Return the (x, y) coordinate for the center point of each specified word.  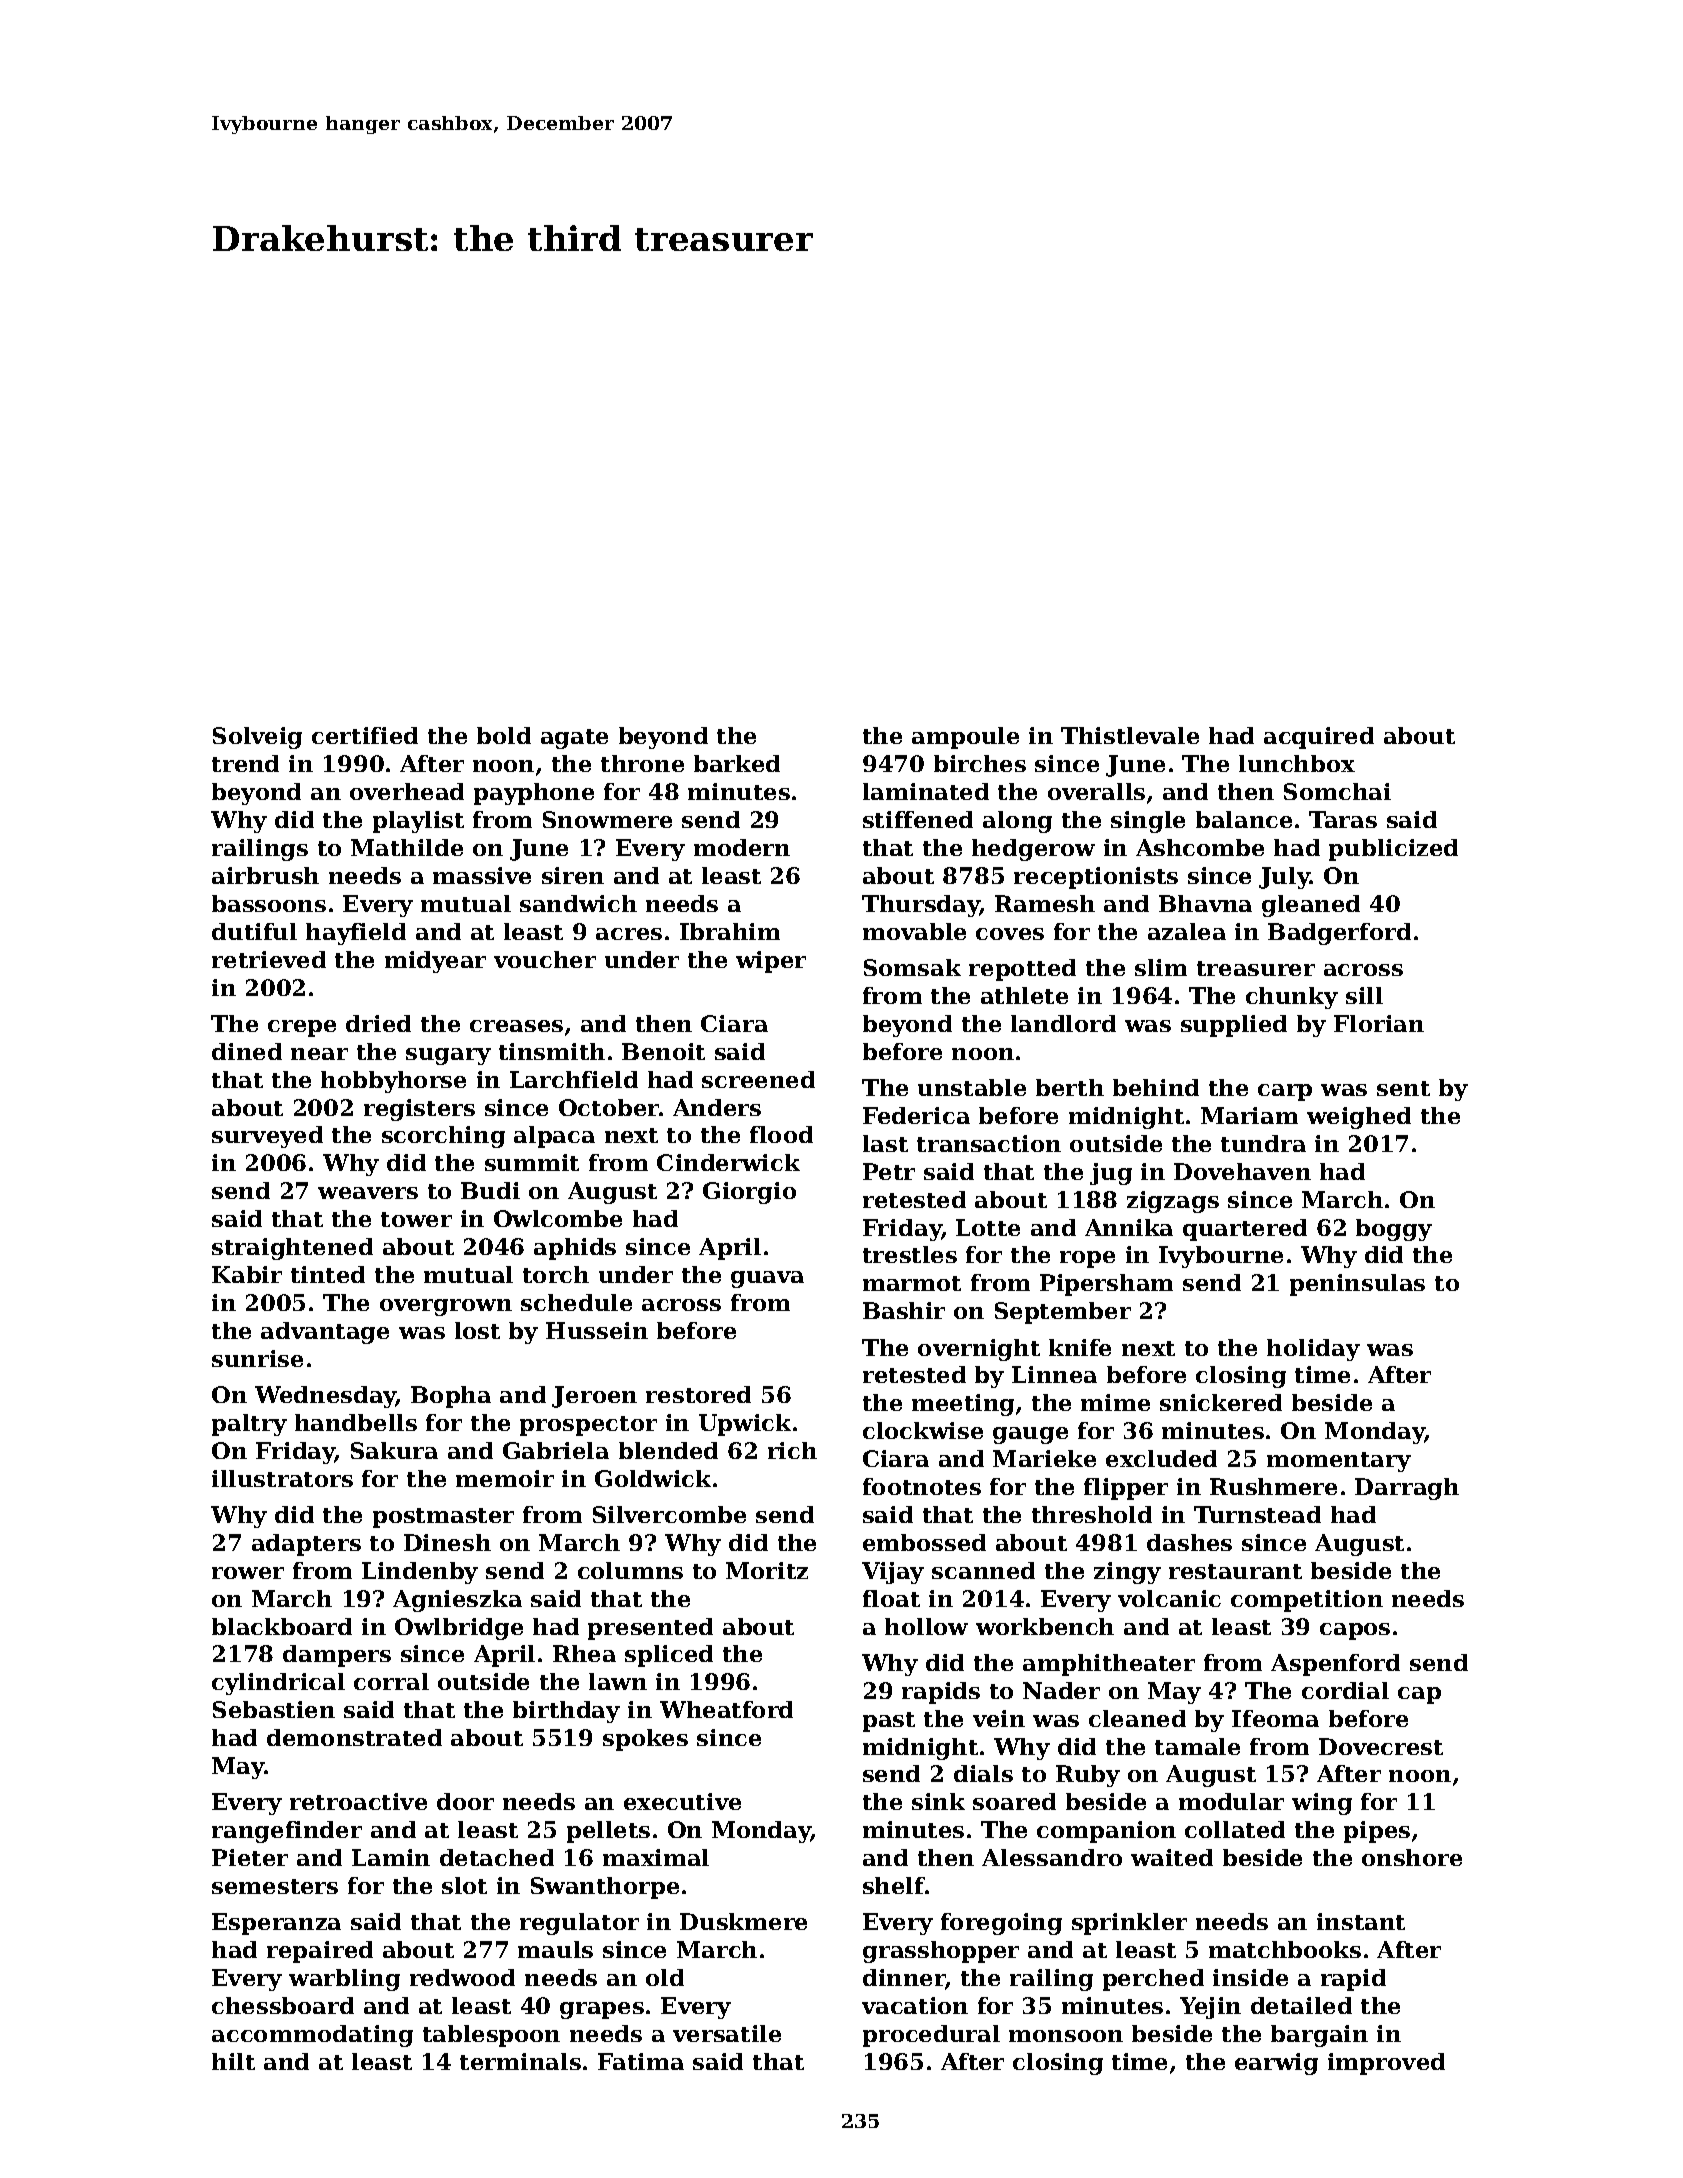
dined (247, 1051)
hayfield (356, 934)
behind (1156, 1087)
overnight (979, 1350)
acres (629, 934)
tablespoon (491, 2036)
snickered (1221, 1402)
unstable (972, 1087)
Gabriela (556, 1450)
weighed (1359, 1118)
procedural (931, 2036)
